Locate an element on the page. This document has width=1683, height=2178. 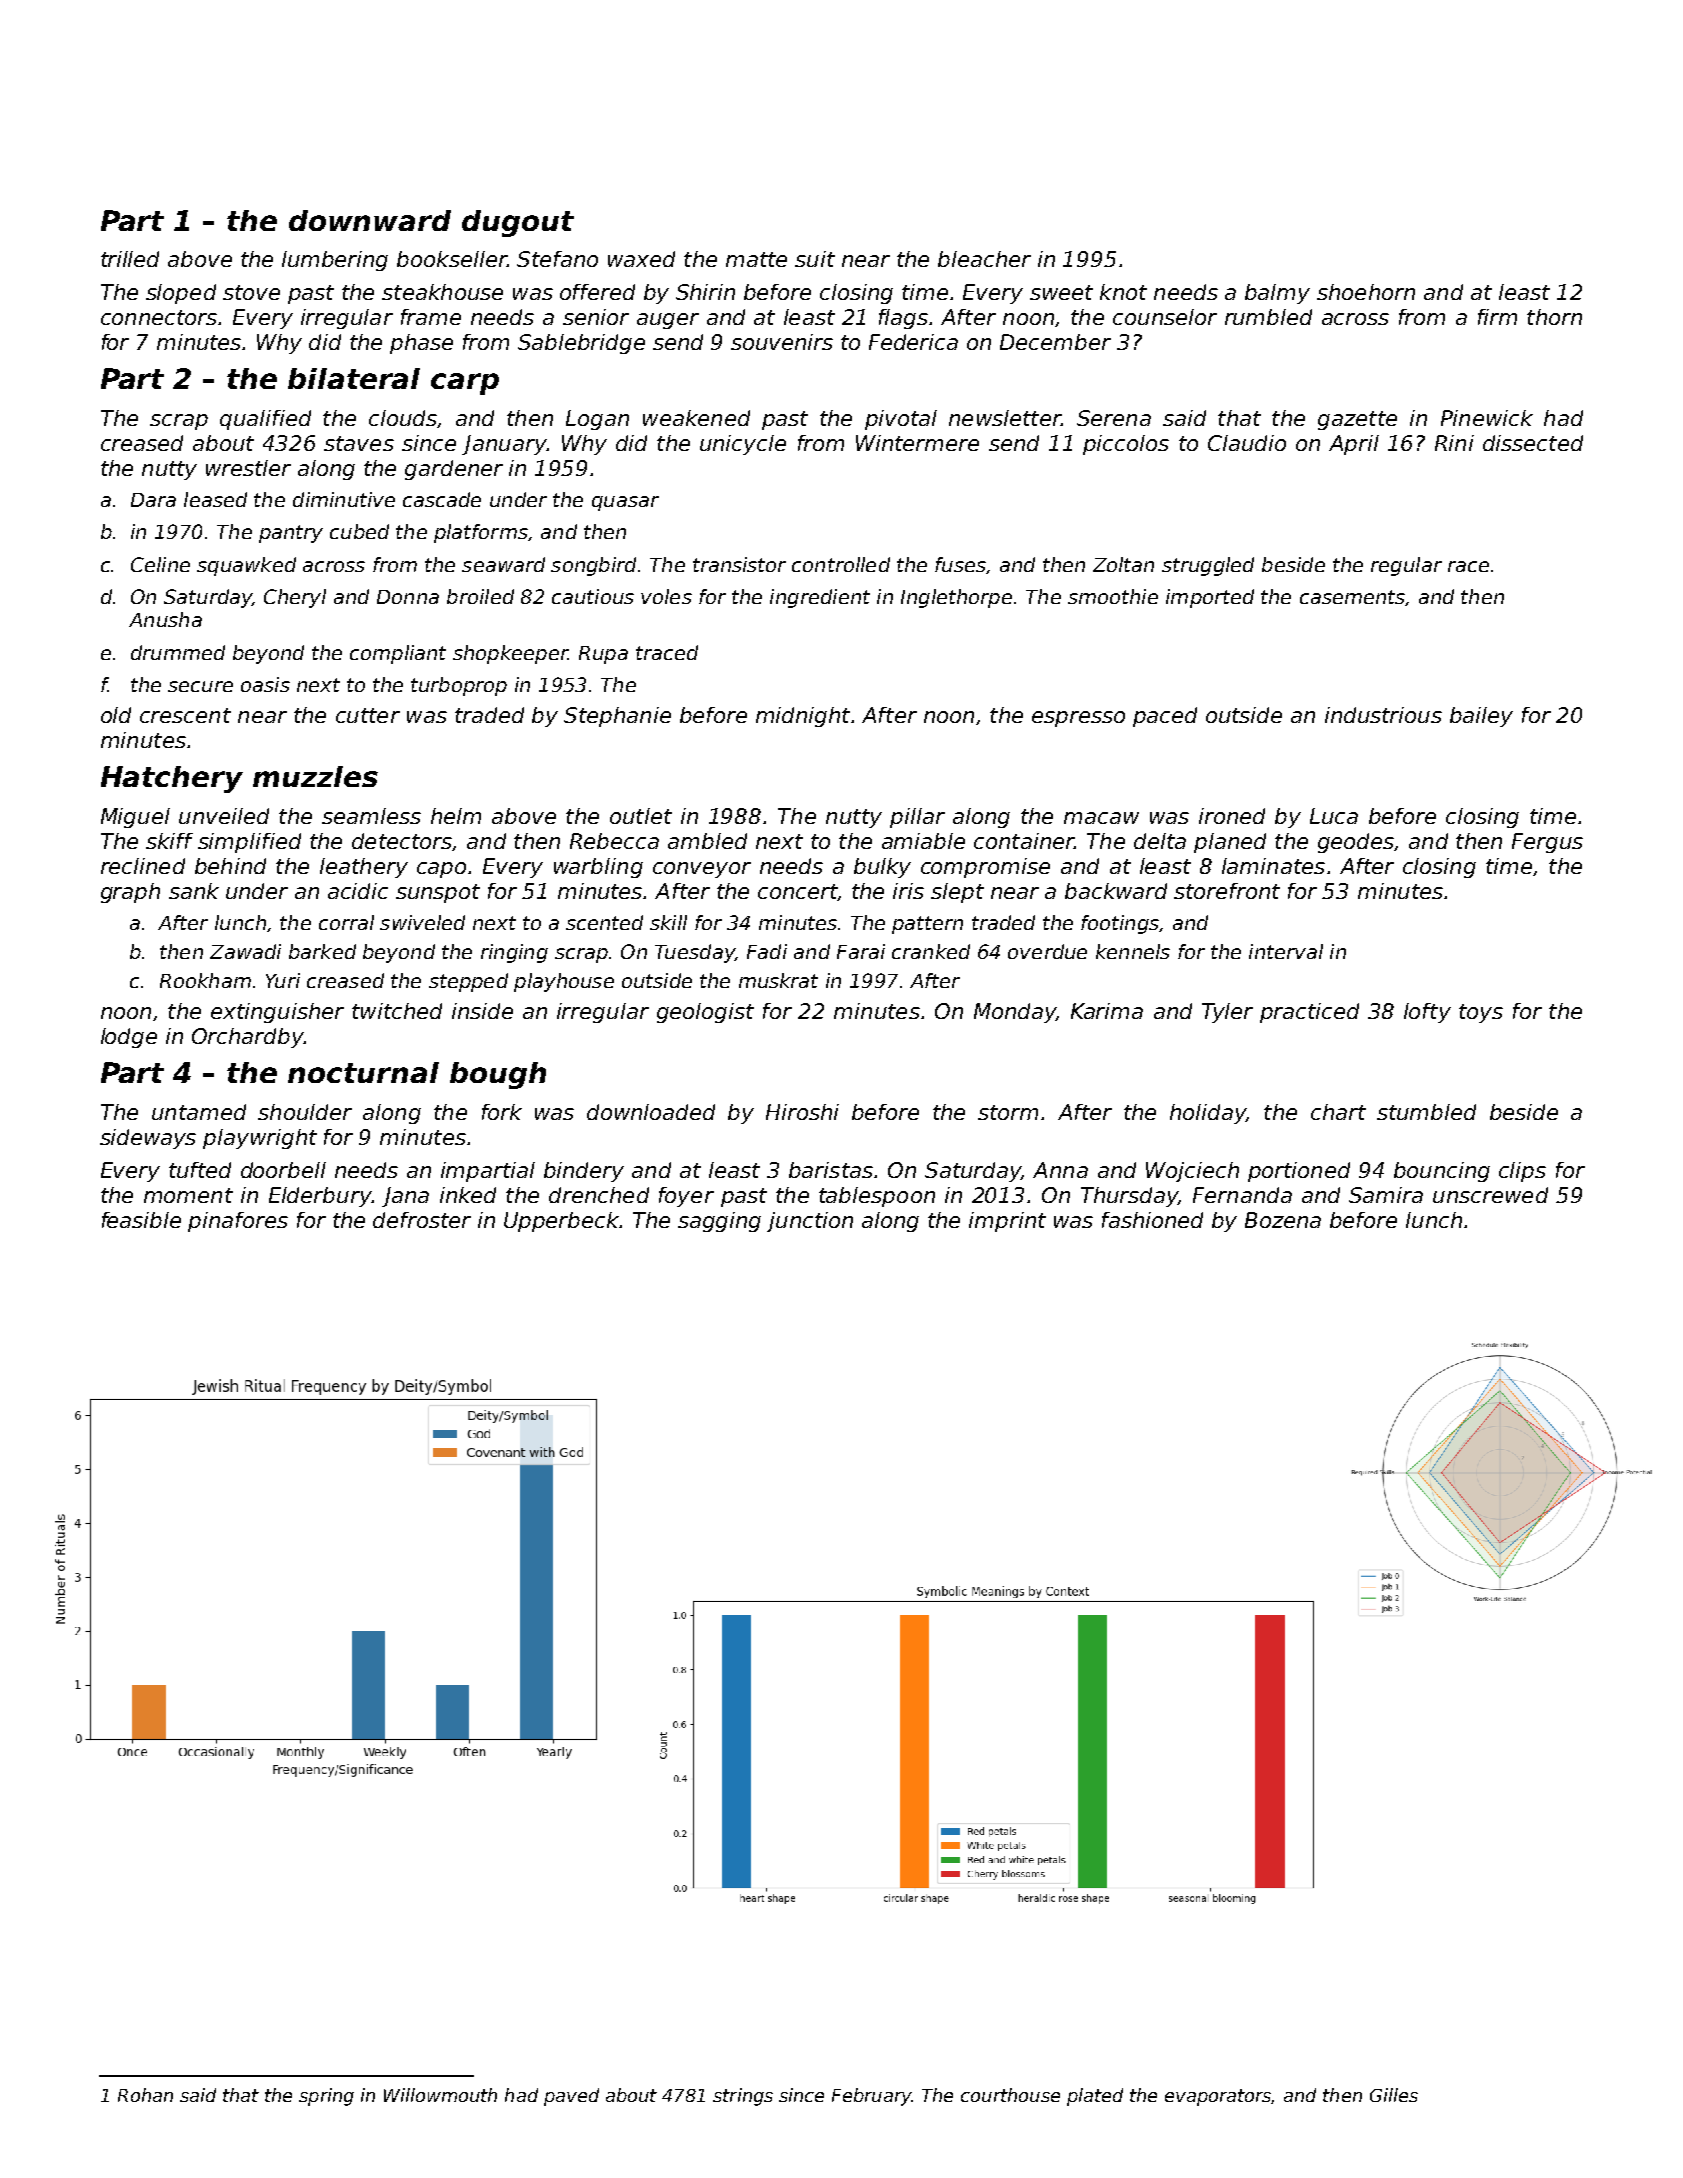
overdue is located at coordinates (1047, 951).
